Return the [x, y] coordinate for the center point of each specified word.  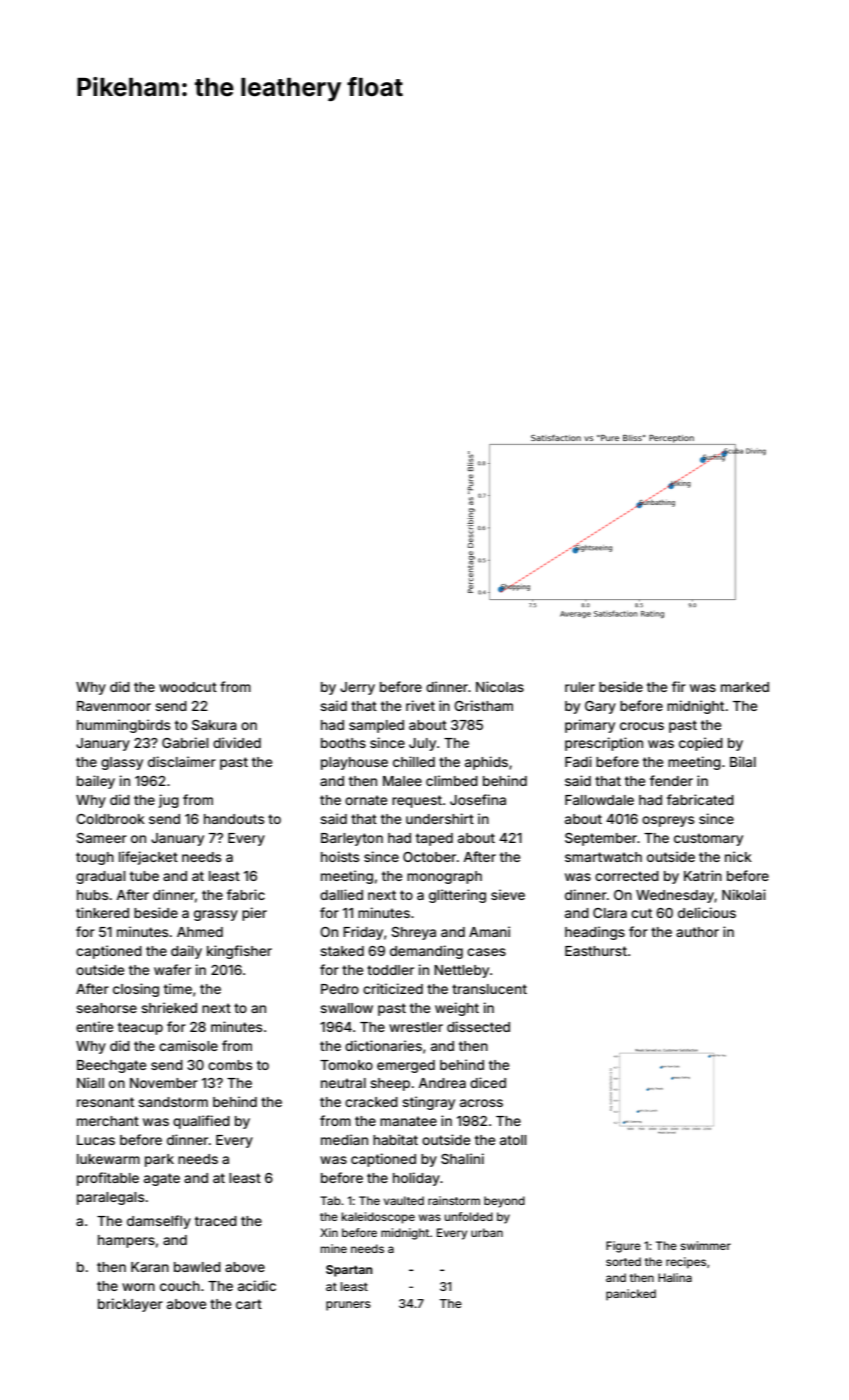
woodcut [188, 687]
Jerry [357, 688]
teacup [140, 1028]
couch [180, 1286]
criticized [393, 988]
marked [745, 687]
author [697, 932]
